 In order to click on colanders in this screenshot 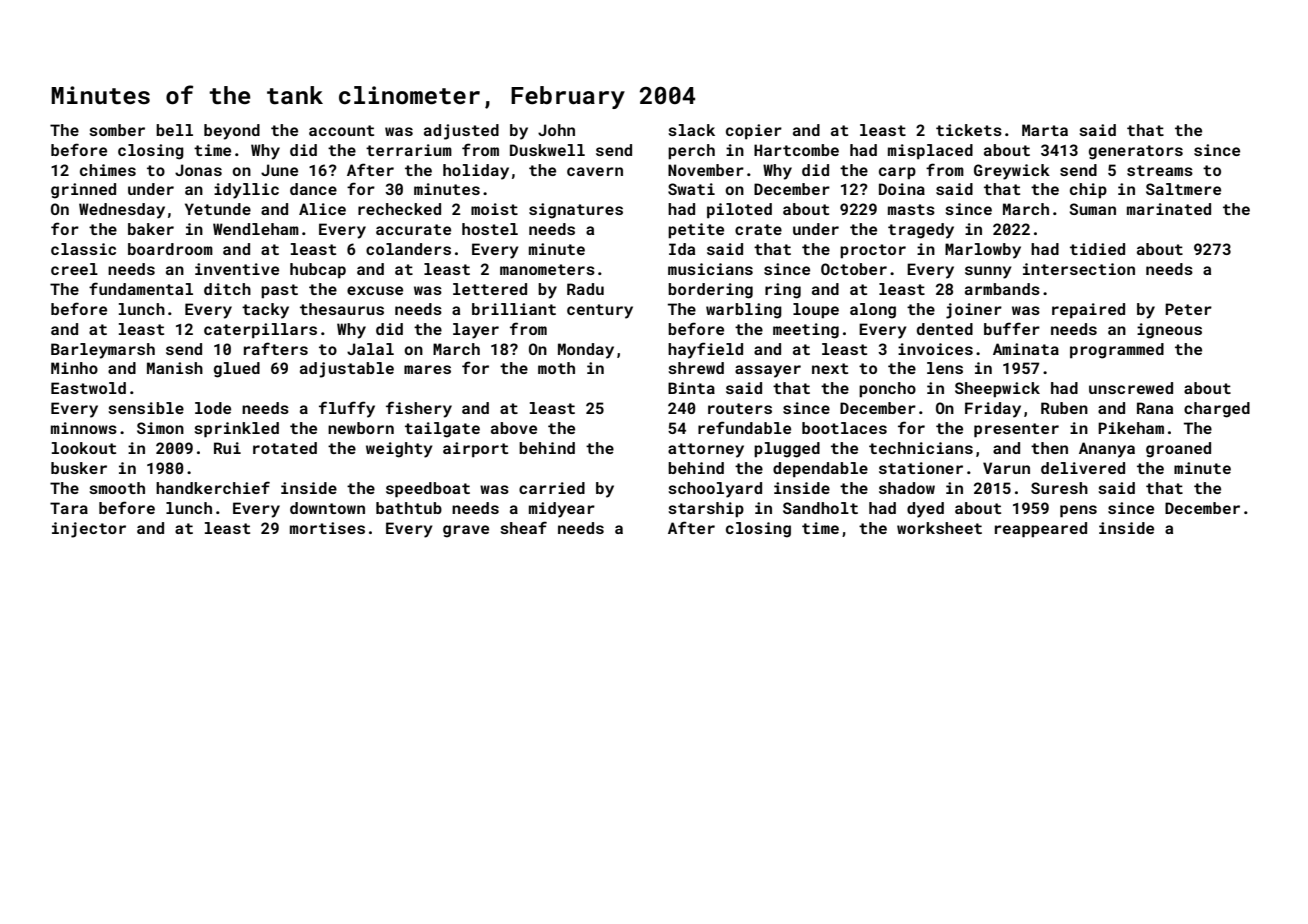, I will do `click(408, 249)`.
